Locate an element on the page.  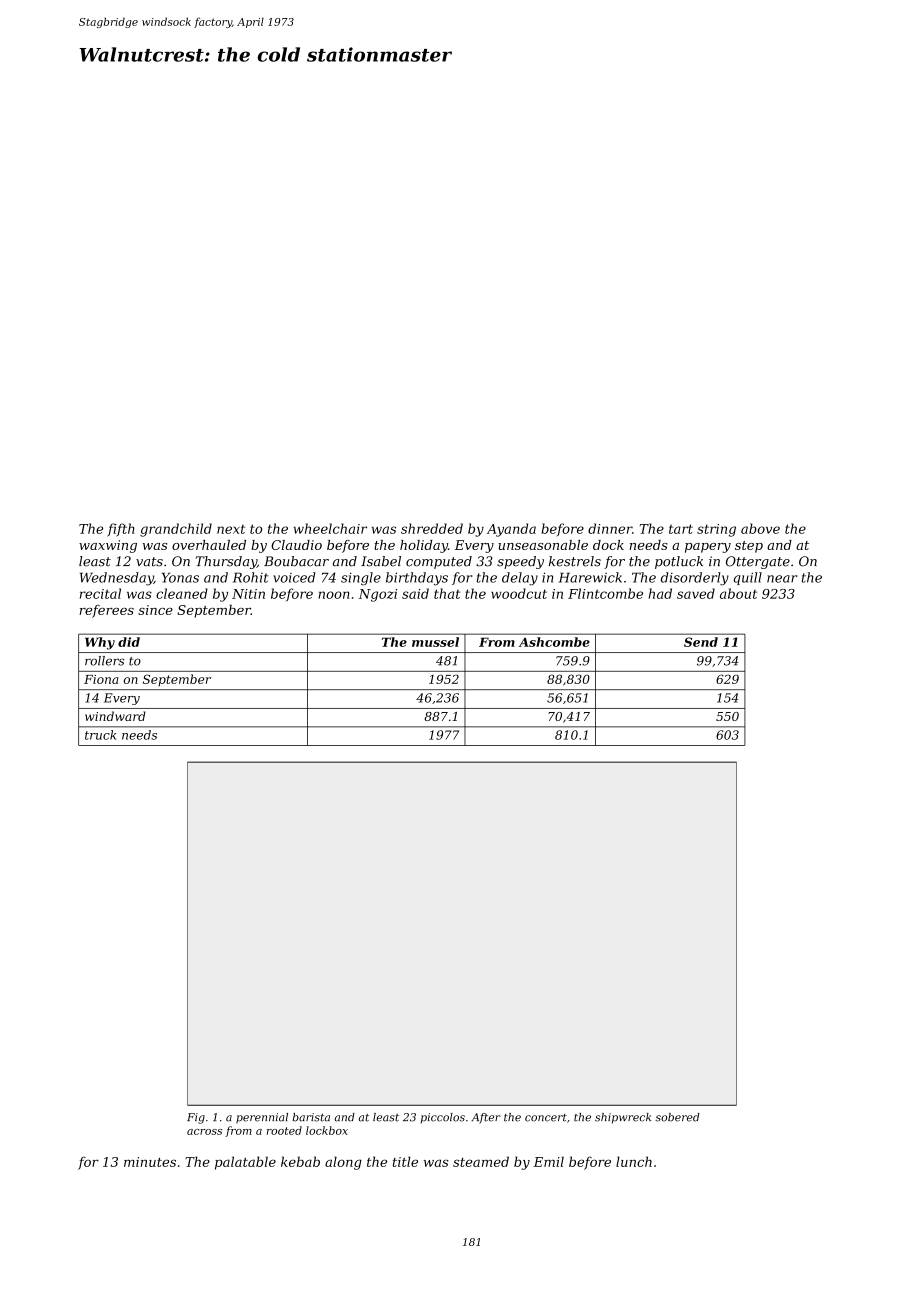
sobered is located at coordinates (677, 1117).
